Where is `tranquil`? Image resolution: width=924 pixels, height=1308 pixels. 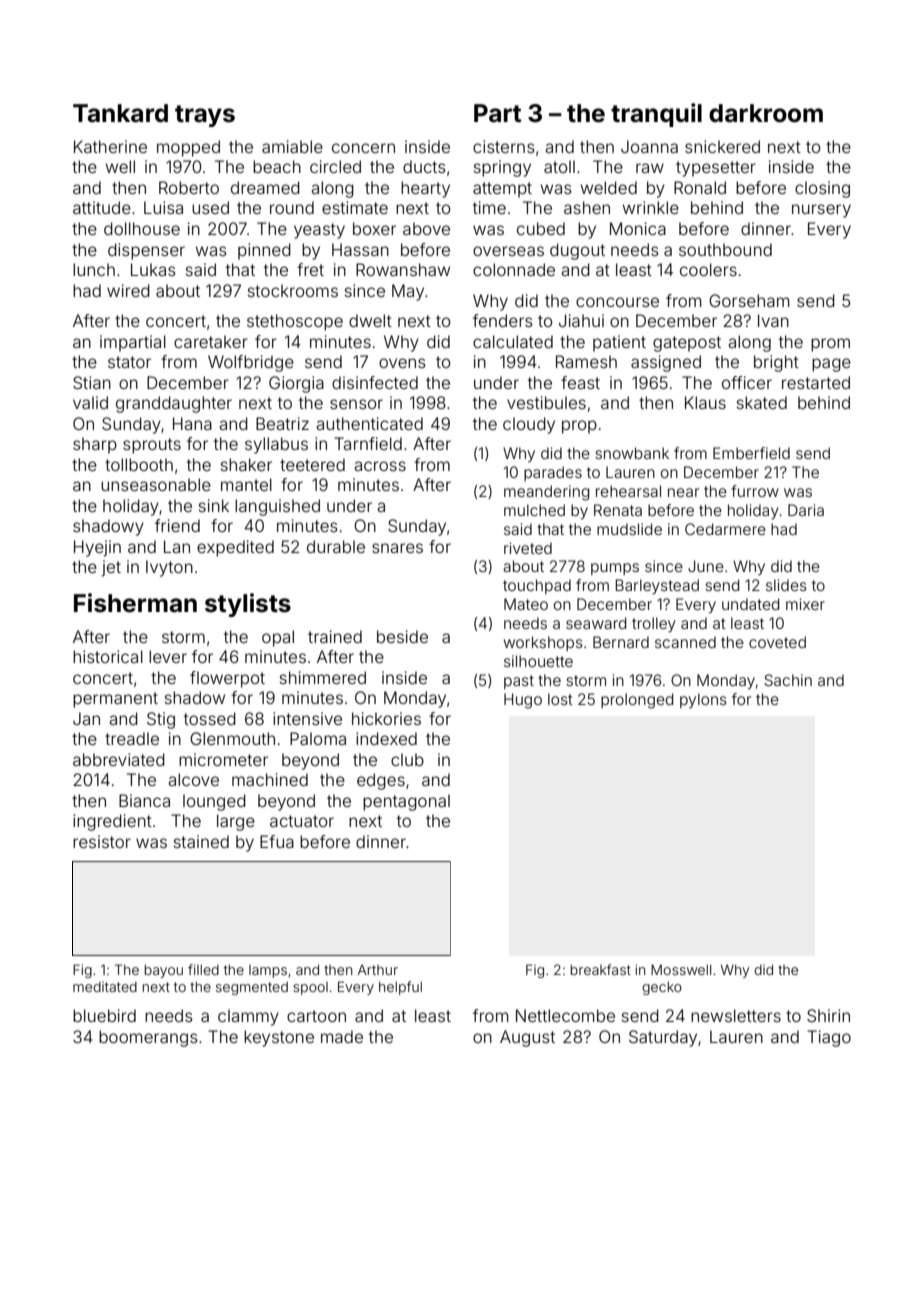 tranquil is located at coordinates (656, 115).
